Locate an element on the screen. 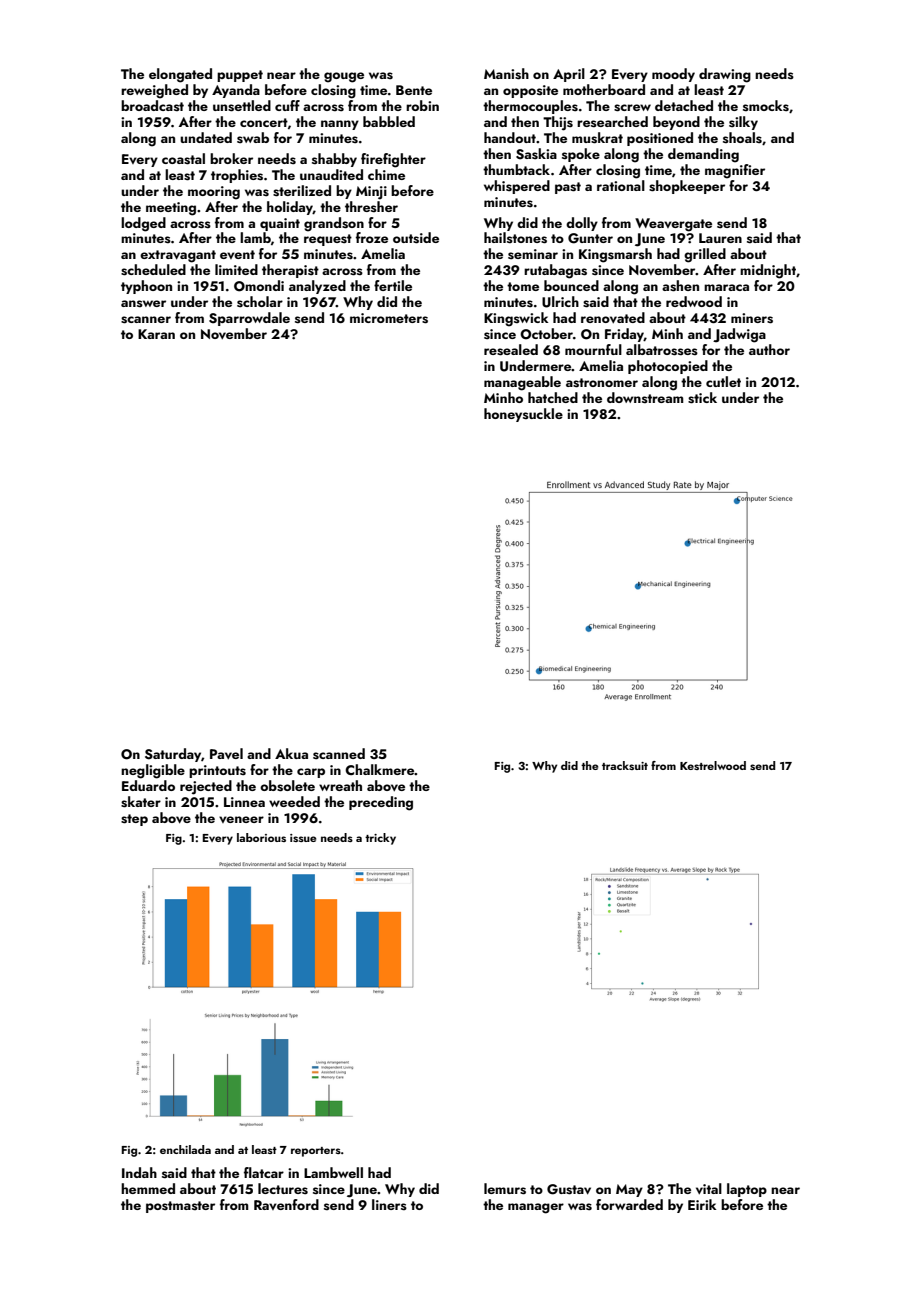 This screenshot has width=924, height=1311. Kestrelwood is located at coordinates (713, 765).
